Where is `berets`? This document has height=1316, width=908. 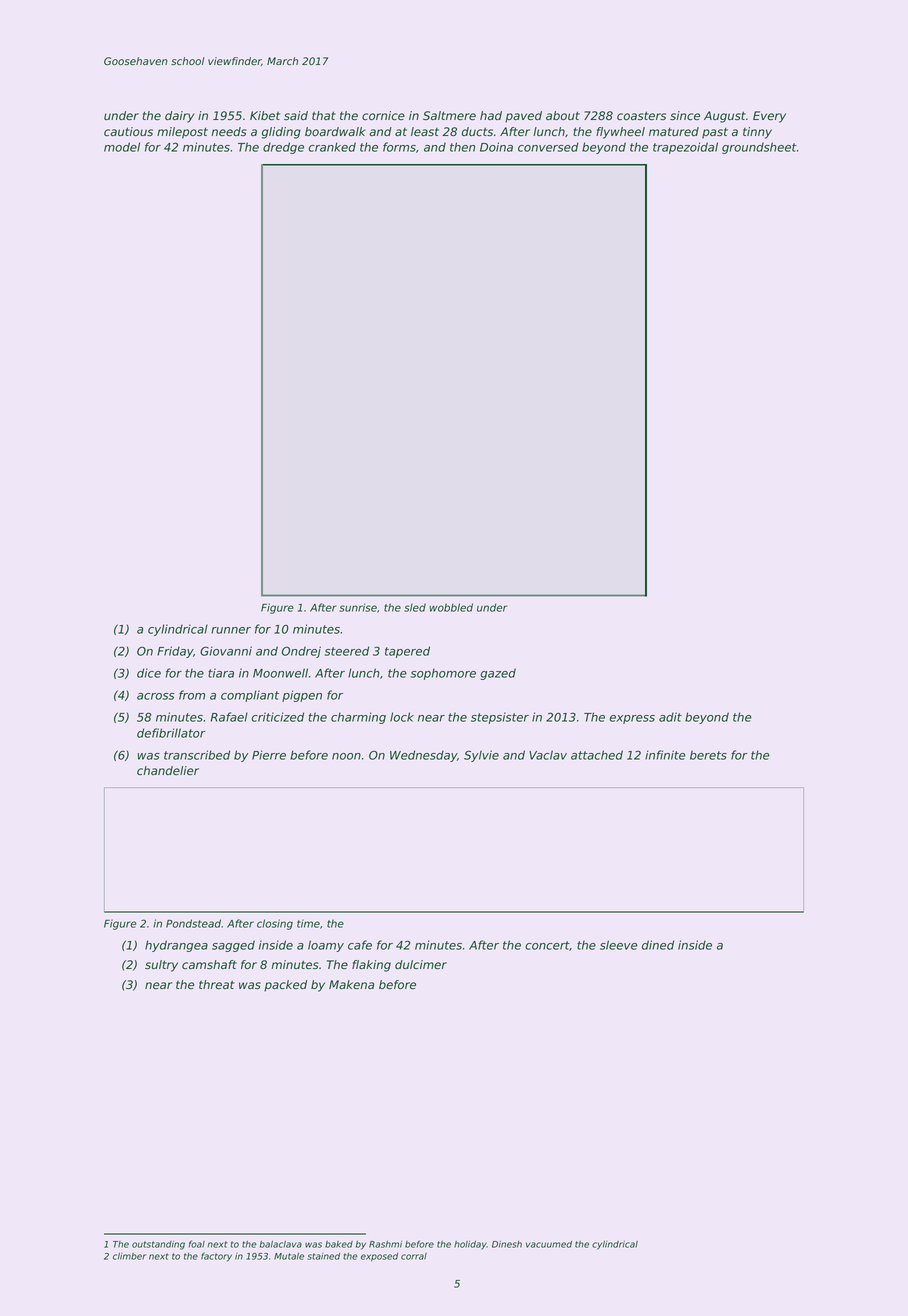
berets is located at coordinates (708, 755).
